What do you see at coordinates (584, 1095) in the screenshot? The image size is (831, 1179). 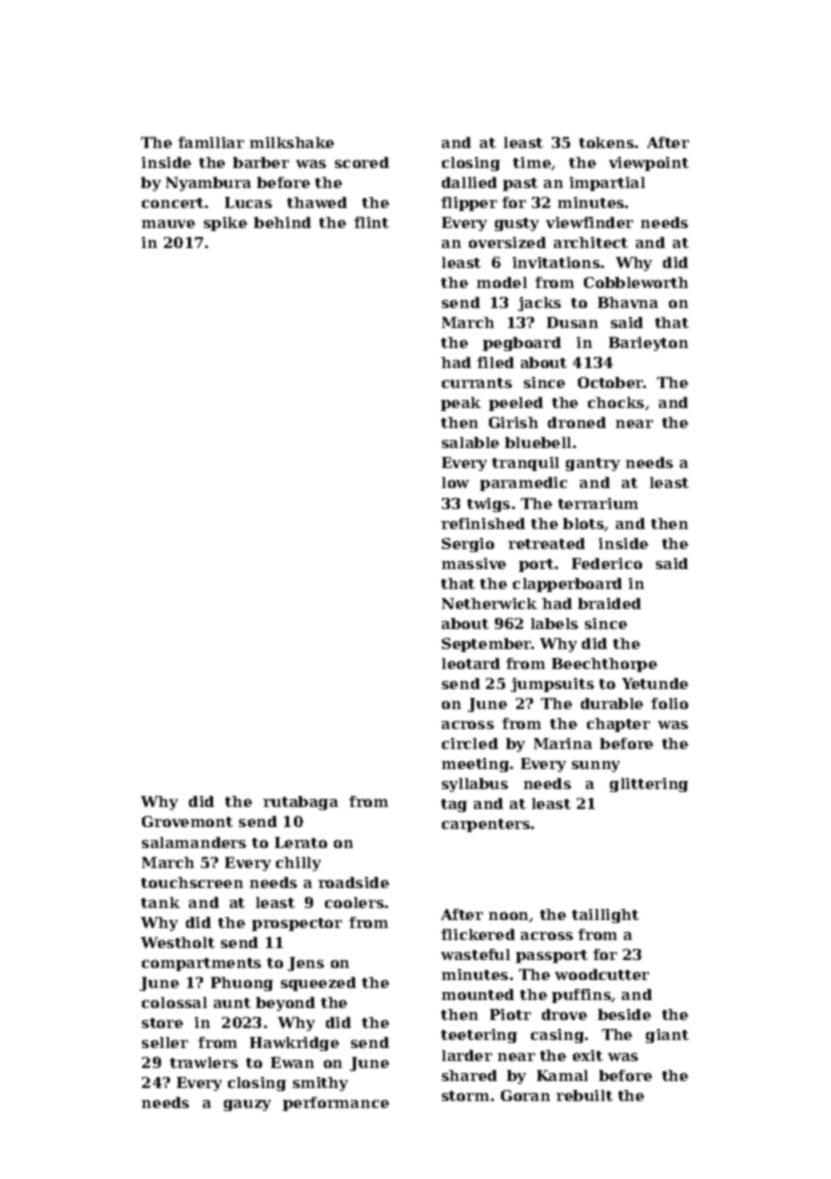 I see `rebuilt` at bounding box center [584, 1095].
